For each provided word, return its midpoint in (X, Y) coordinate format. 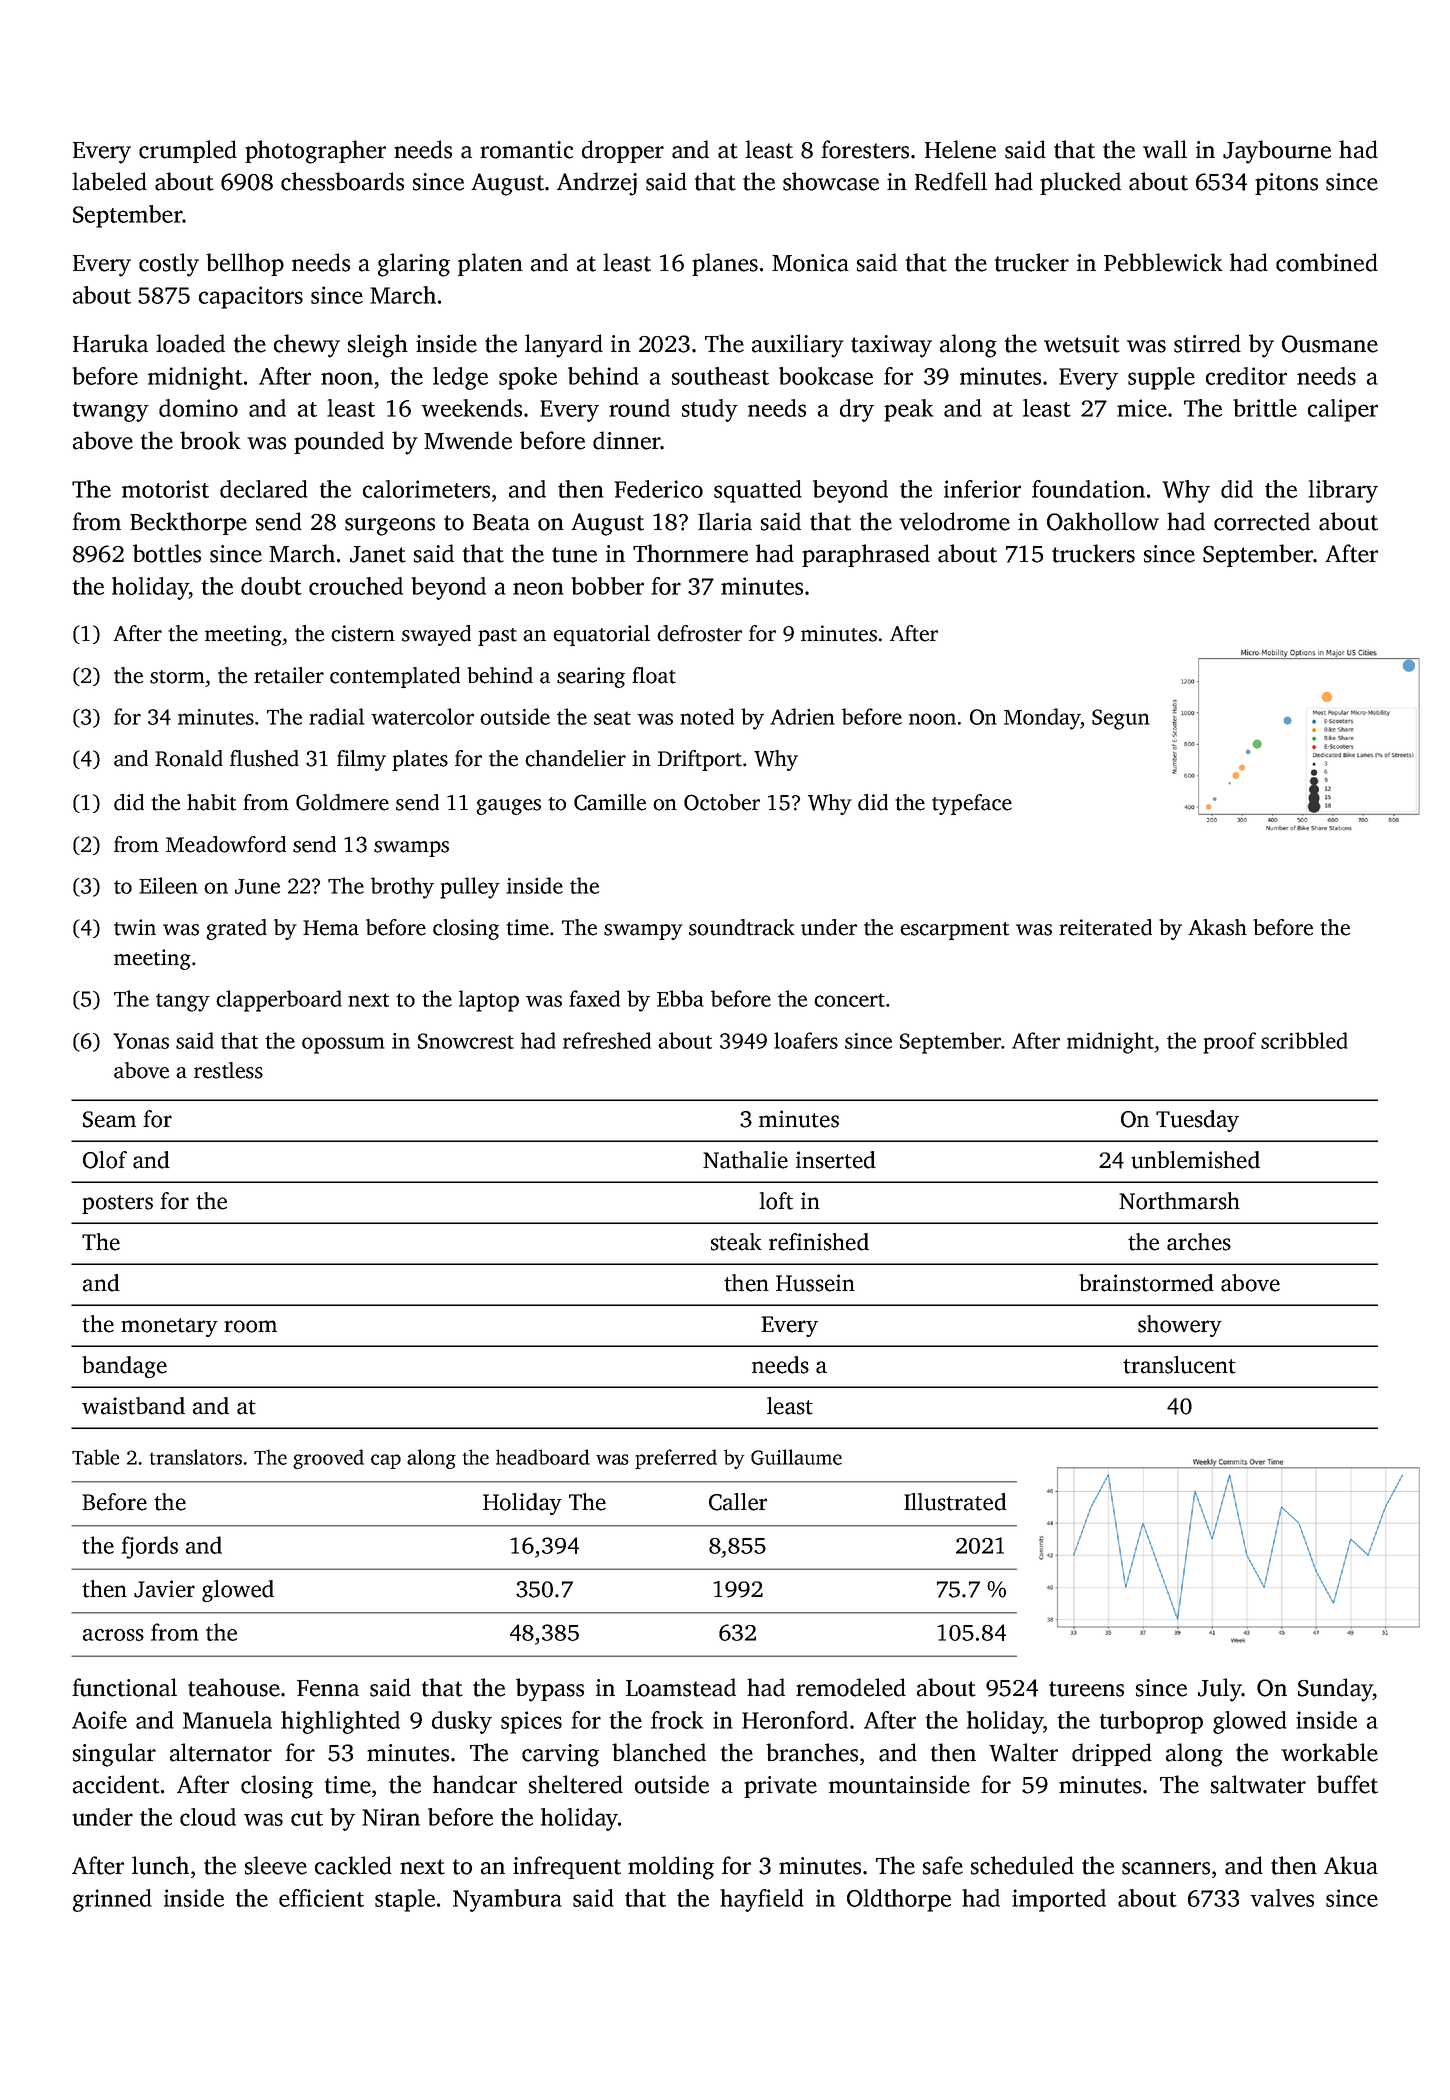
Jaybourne (1277, 152)
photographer (315, 152)
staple (405, 1900)
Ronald (189, 758)
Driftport (700, 760)
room (250, 1326)
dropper (623, 151)
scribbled (1304, 1040)
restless (228, 1070)
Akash (1217, 927)
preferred (676, 1459)
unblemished (1195, 1160)
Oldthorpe (899, 1900)
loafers (806, 1040)
